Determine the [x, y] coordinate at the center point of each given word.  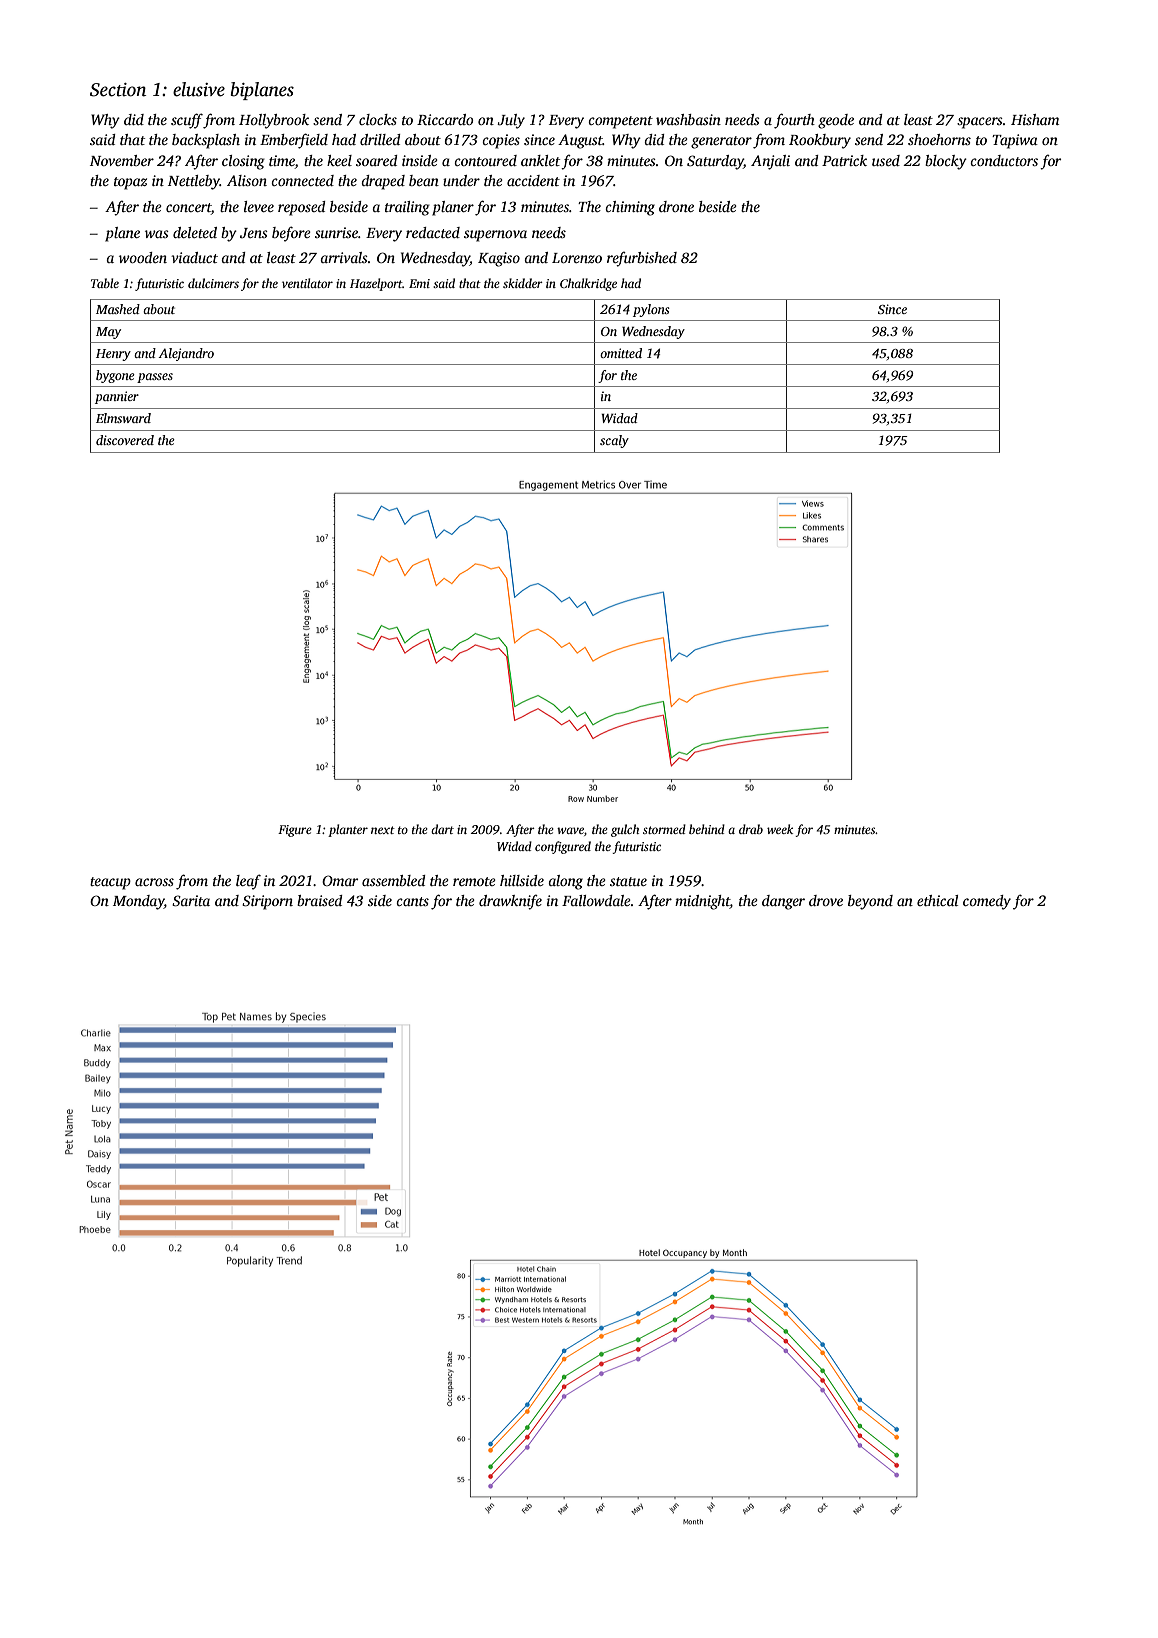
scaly [614, 441]
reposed [302, 208]
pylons [651, 310]
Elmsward [123, 418]
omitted [621, 353]
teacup [110, 883]
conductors [1004, 160]
